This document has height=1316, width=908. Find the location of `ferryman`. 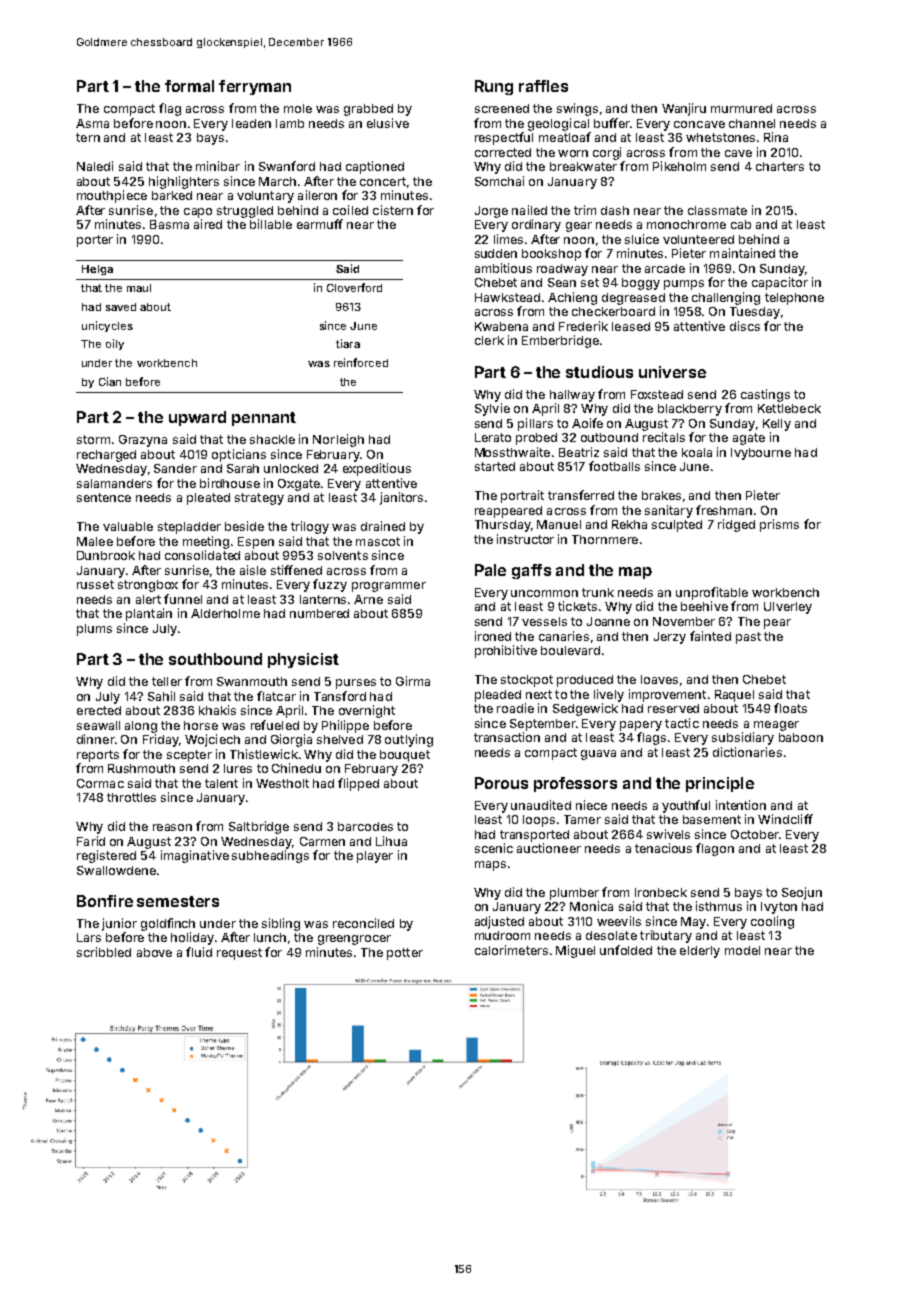

ferryman is located at coordinates (255, 87).
